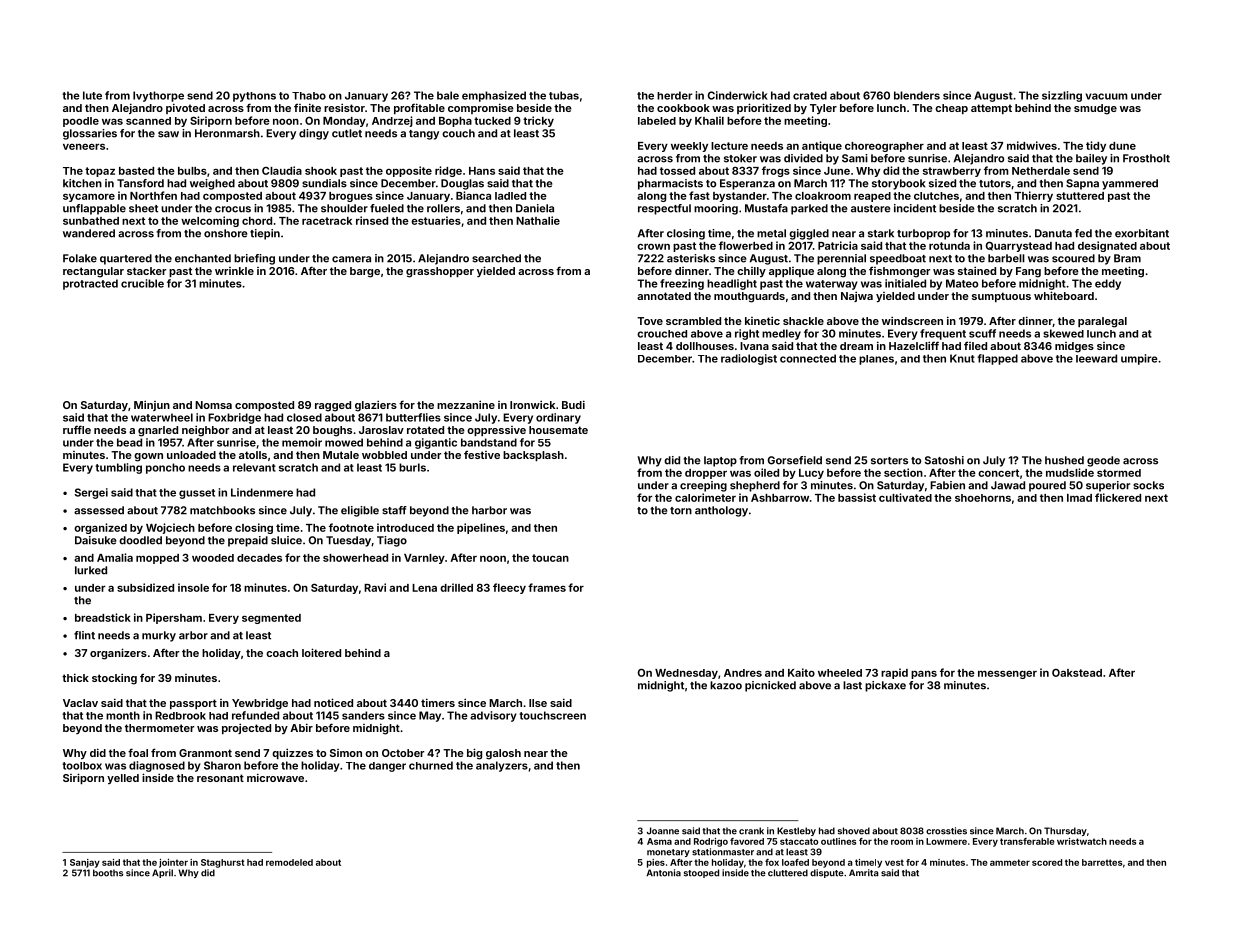 This page has height=952, width=1233. I want to click on Cinderwick, so click(738, 95).
